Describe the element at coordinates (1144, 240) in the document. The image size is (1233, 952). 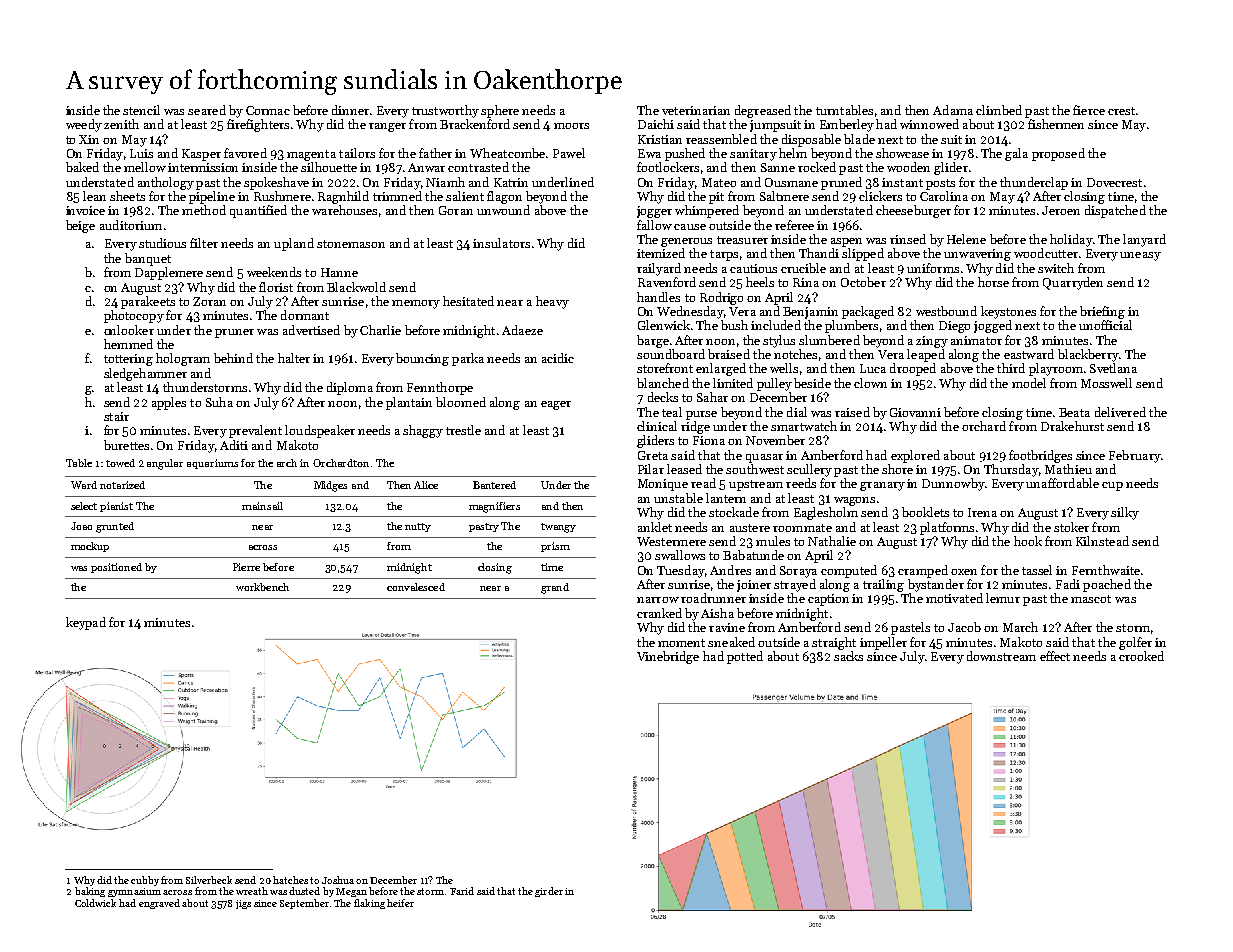
I see `lanyard` at that location.
